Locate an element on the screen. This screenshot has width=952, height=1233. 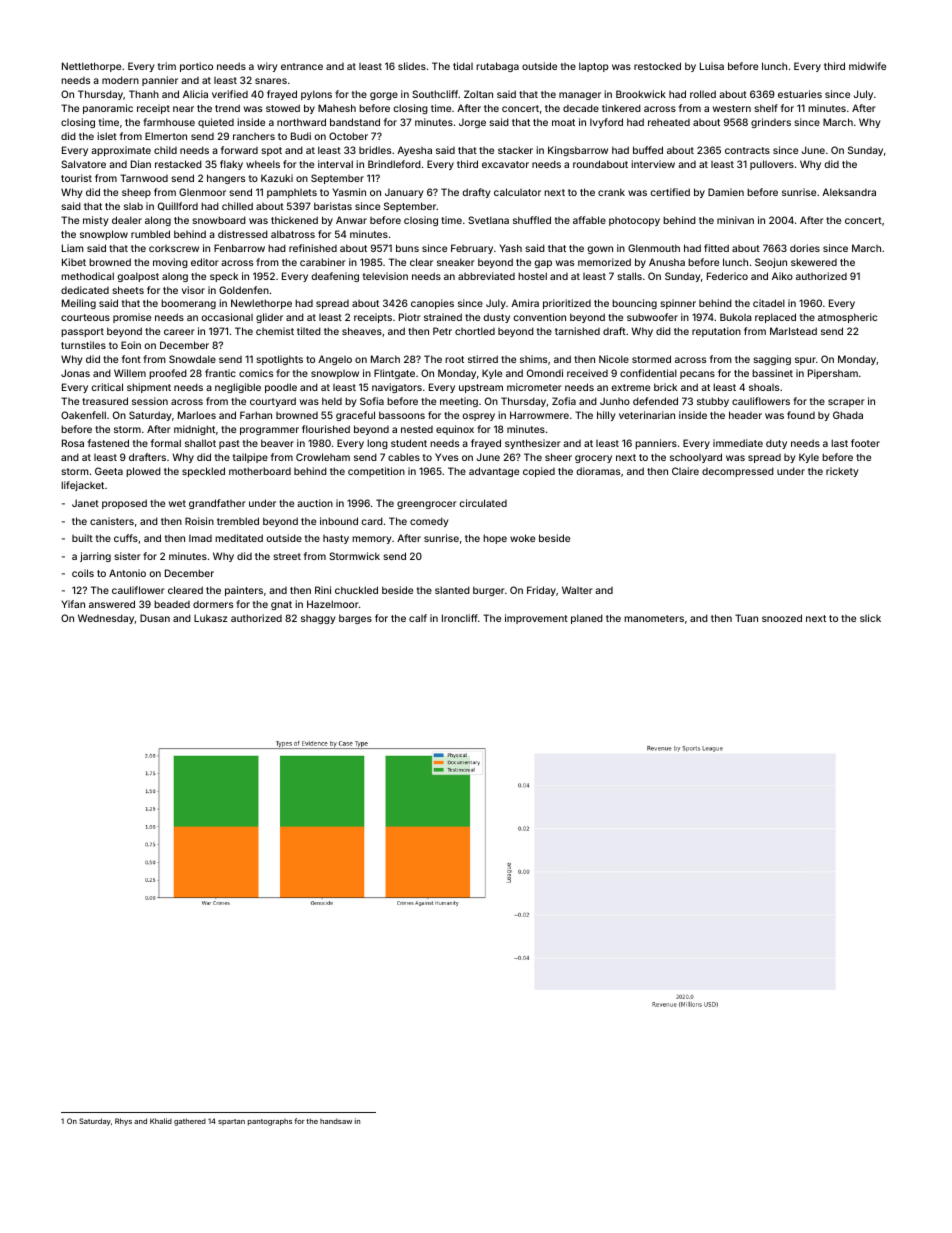
courteous is located at coordinates (85, 317).
